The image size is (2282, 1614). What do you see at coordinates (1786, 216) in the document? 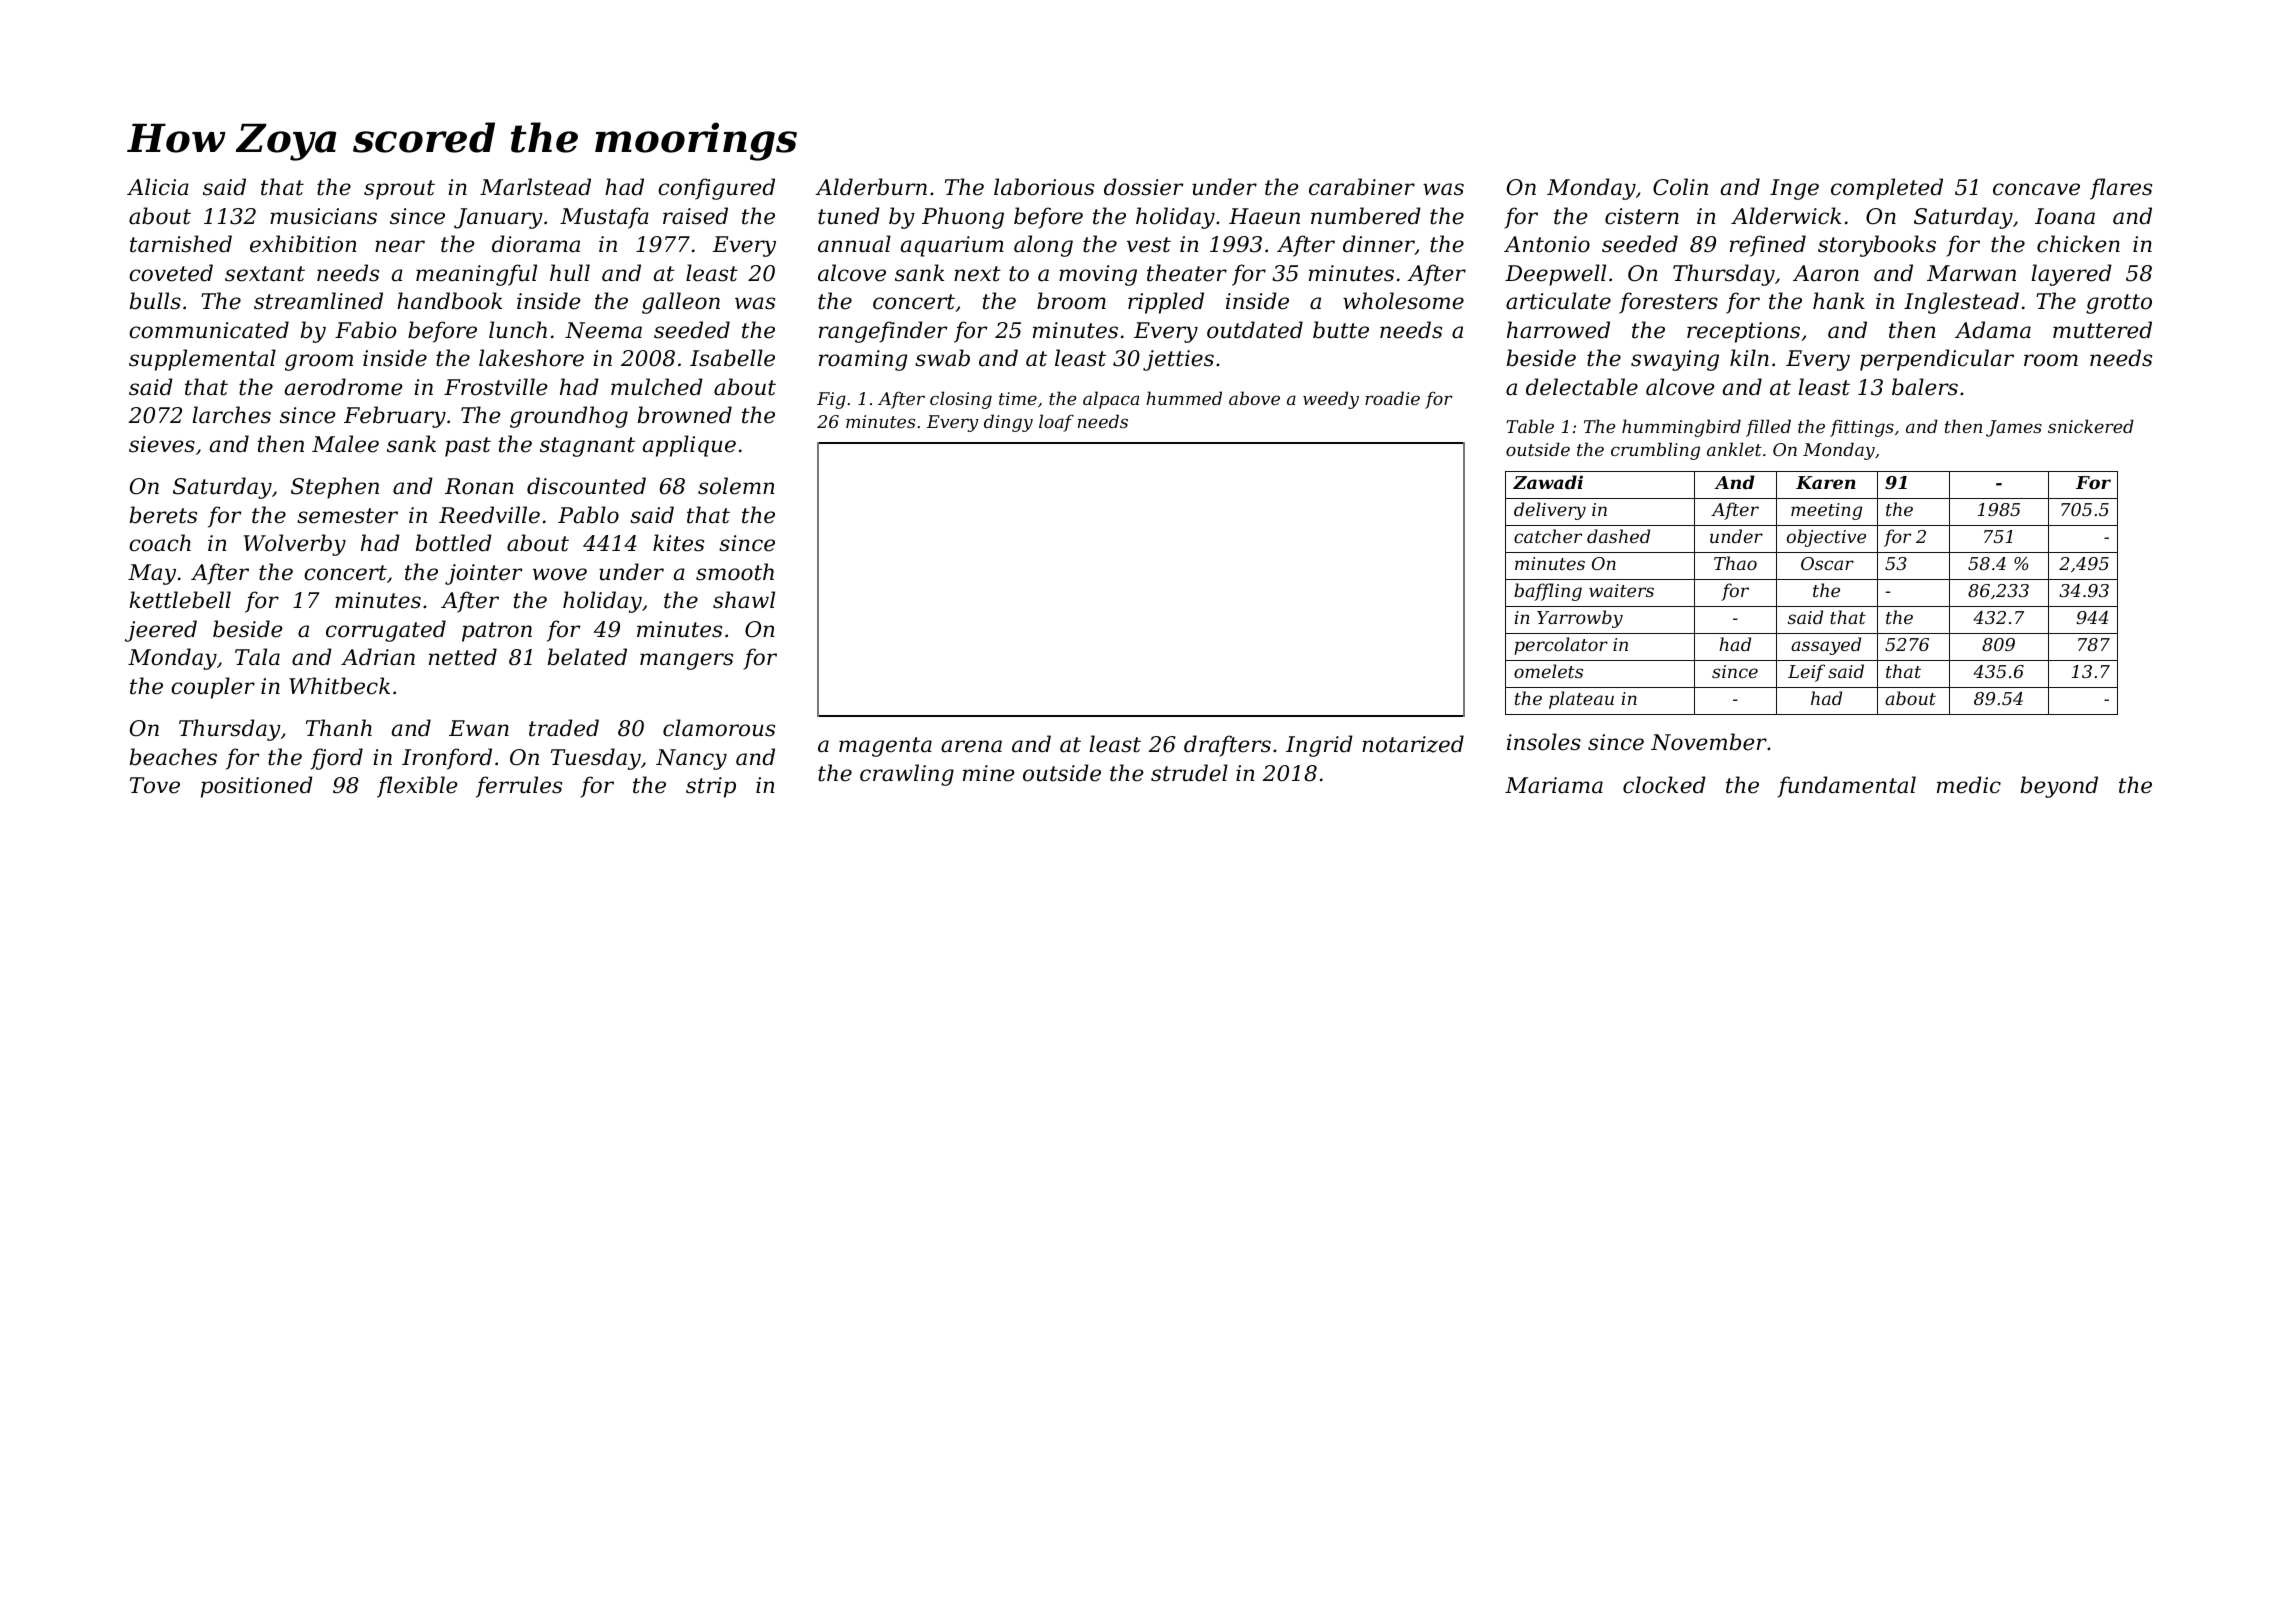
I see `Alderwick` at bounding box center [1786, 216].
